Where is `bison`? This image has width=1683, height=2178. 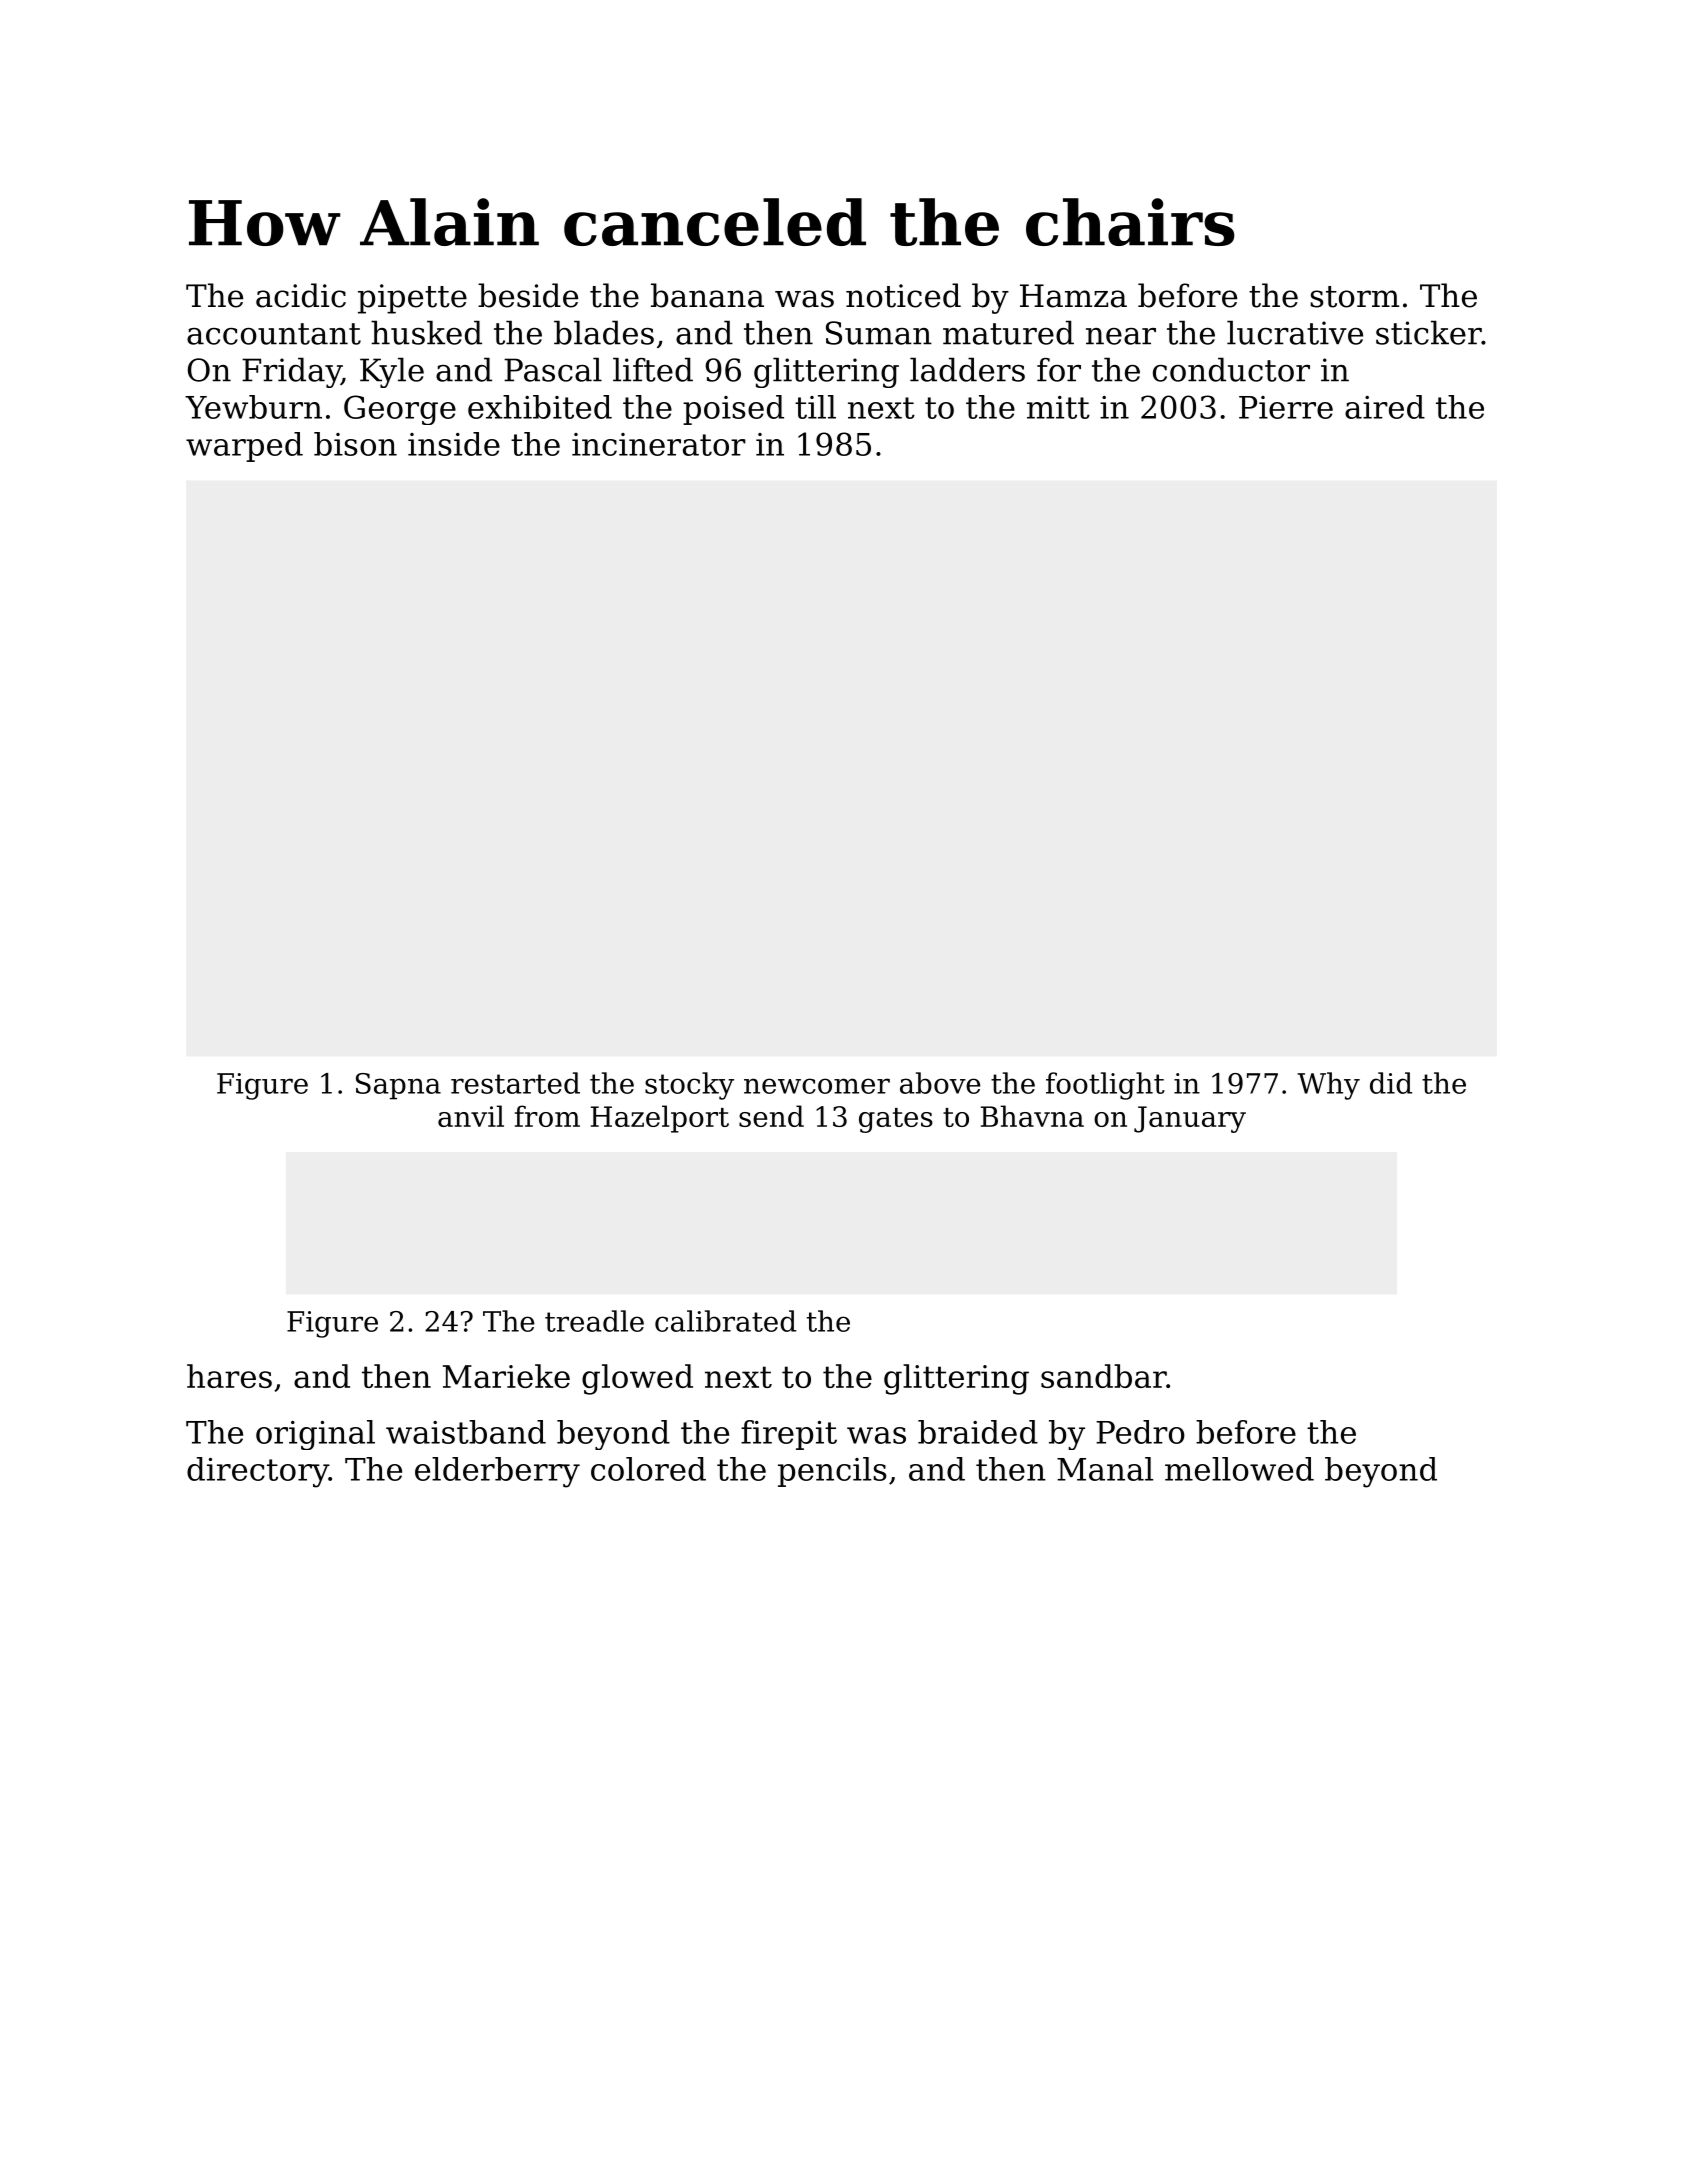 bison is located at coordinates (355, 444).
